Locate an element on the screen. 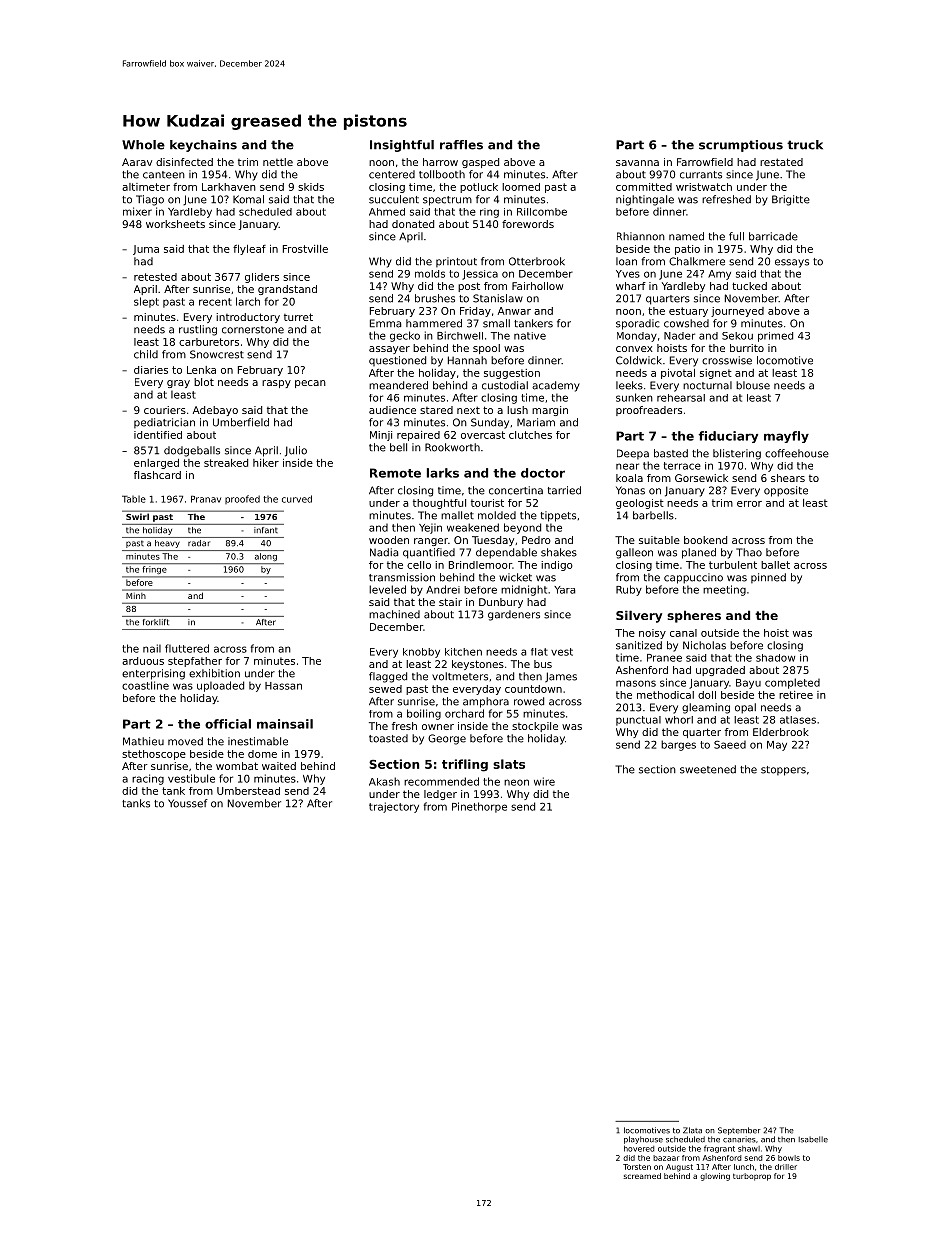 The width and height of the screenshot is (952, 1233). Zlata is located at coordinates (692, 1130).
